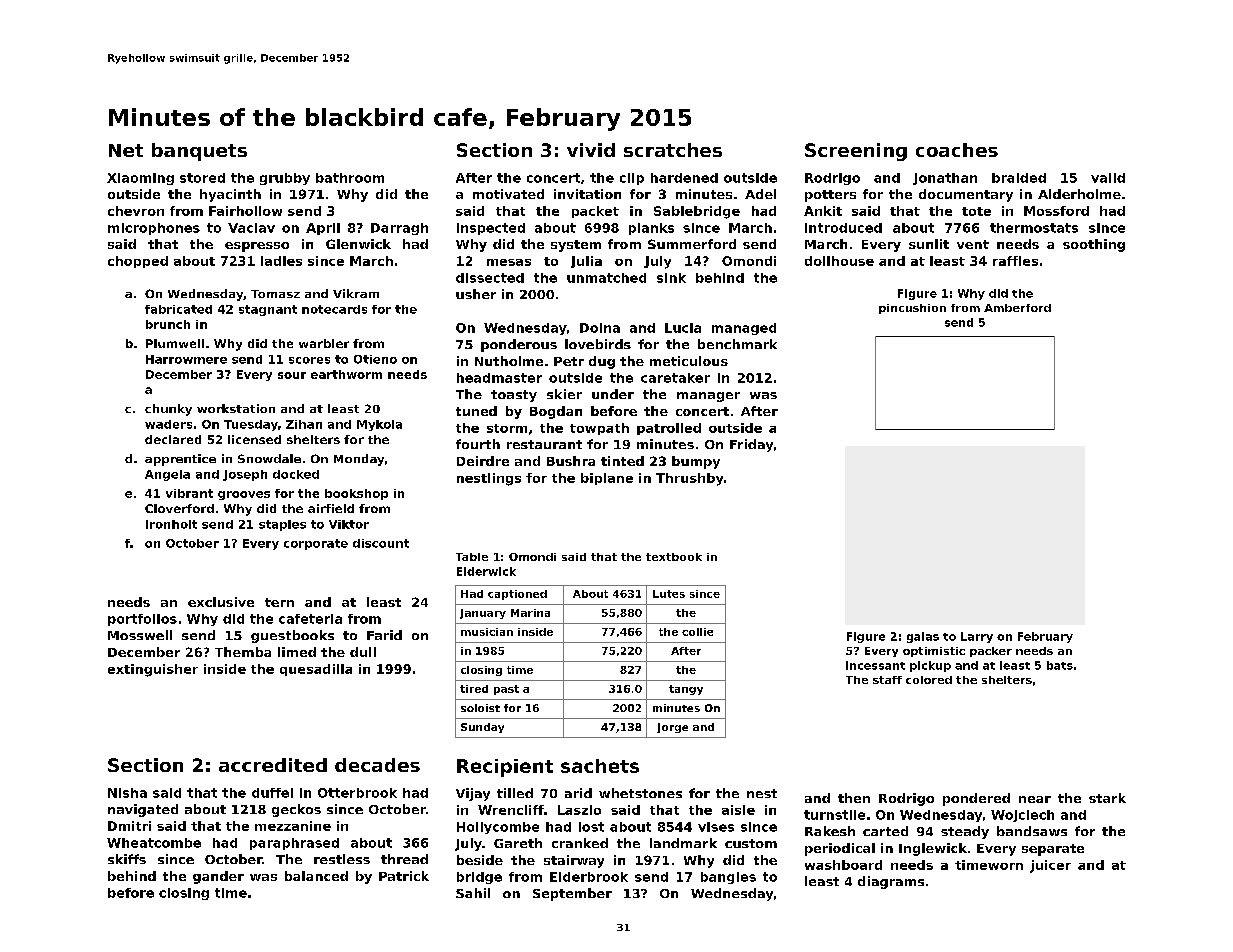 Image resolution: width=1233 pixels, height=952 pixels. What do you see at coordinates (708, 397) in the image?
I see `manager` at bounding box center [708, 397].
